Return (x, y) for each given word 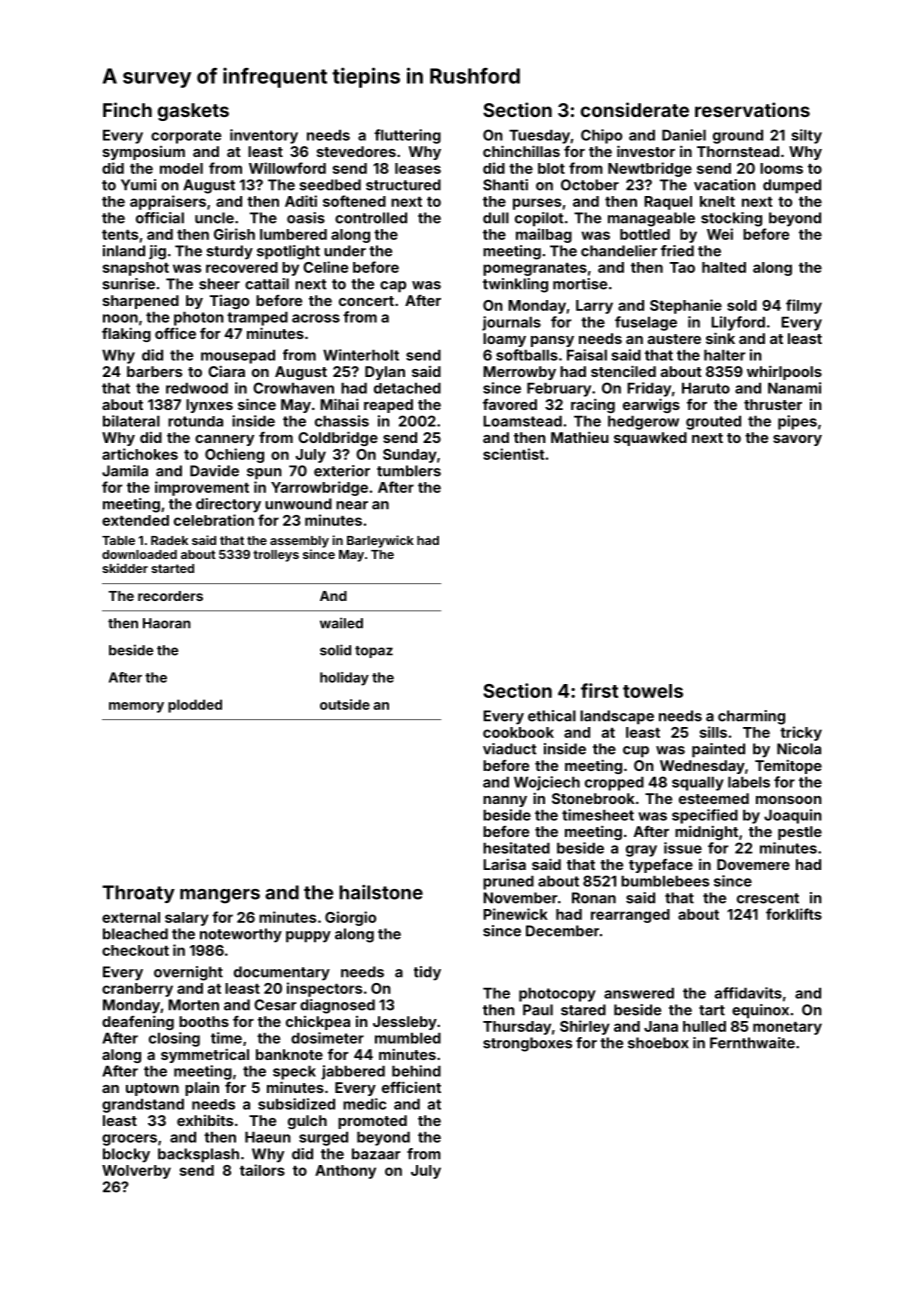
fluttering (407, 136)
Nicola (799, 749)
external (131, 917)
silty (806, 136)
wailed (341, 623)
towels (653, 691)
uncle (214, 218)
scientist (513, 454)
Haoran (167, 623)
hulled (704, 1026)
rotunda (195, 421)
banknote (289, 1054)
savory (797, 440)
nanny (505, 801)
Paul (538, 1010)
